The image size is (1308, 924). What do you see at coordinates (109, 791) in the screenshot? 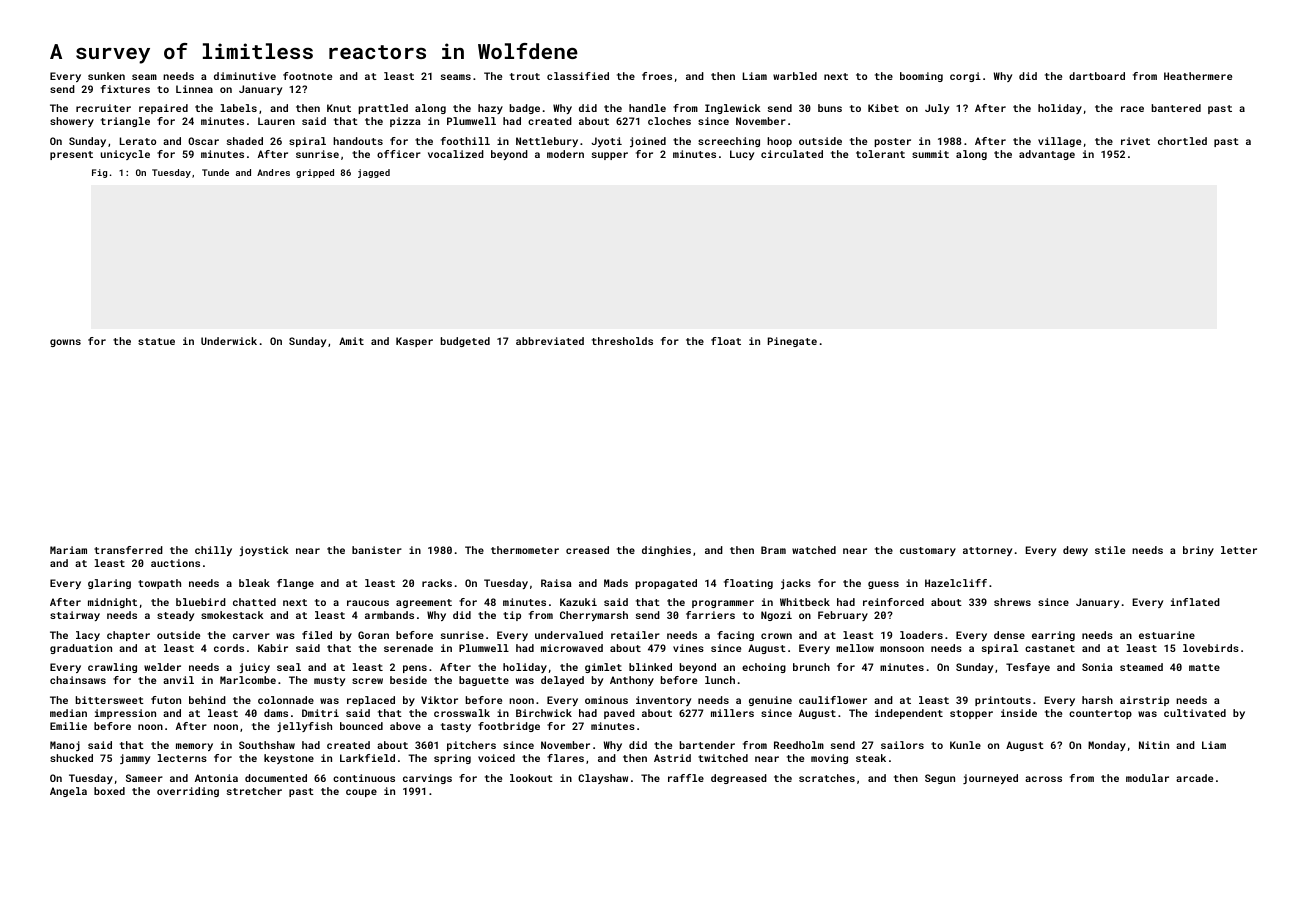
I see `boxed` at bounding box center [109, 791].
